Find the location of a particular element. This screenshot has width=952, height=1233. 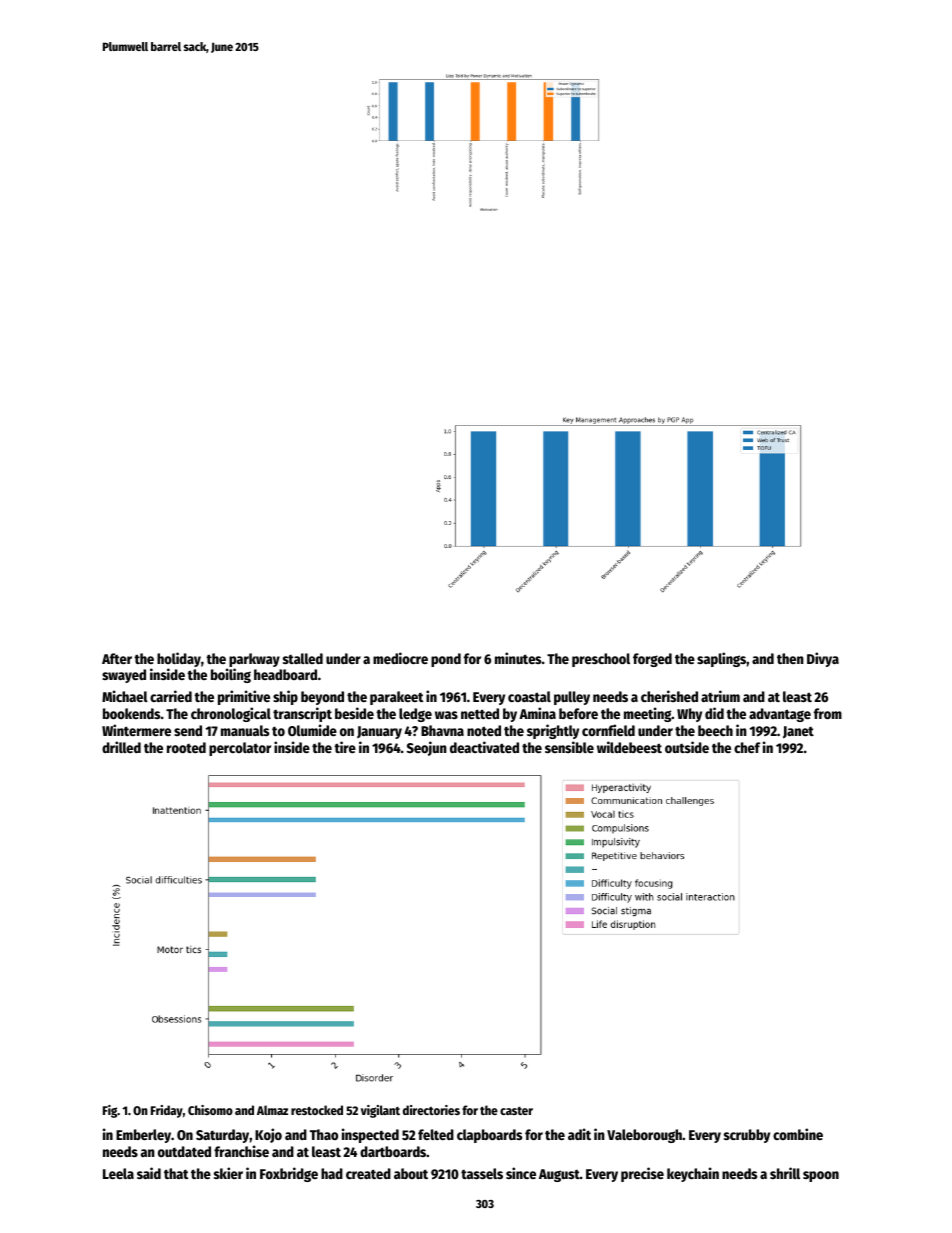

since is located at coordinates (521, 1173).
